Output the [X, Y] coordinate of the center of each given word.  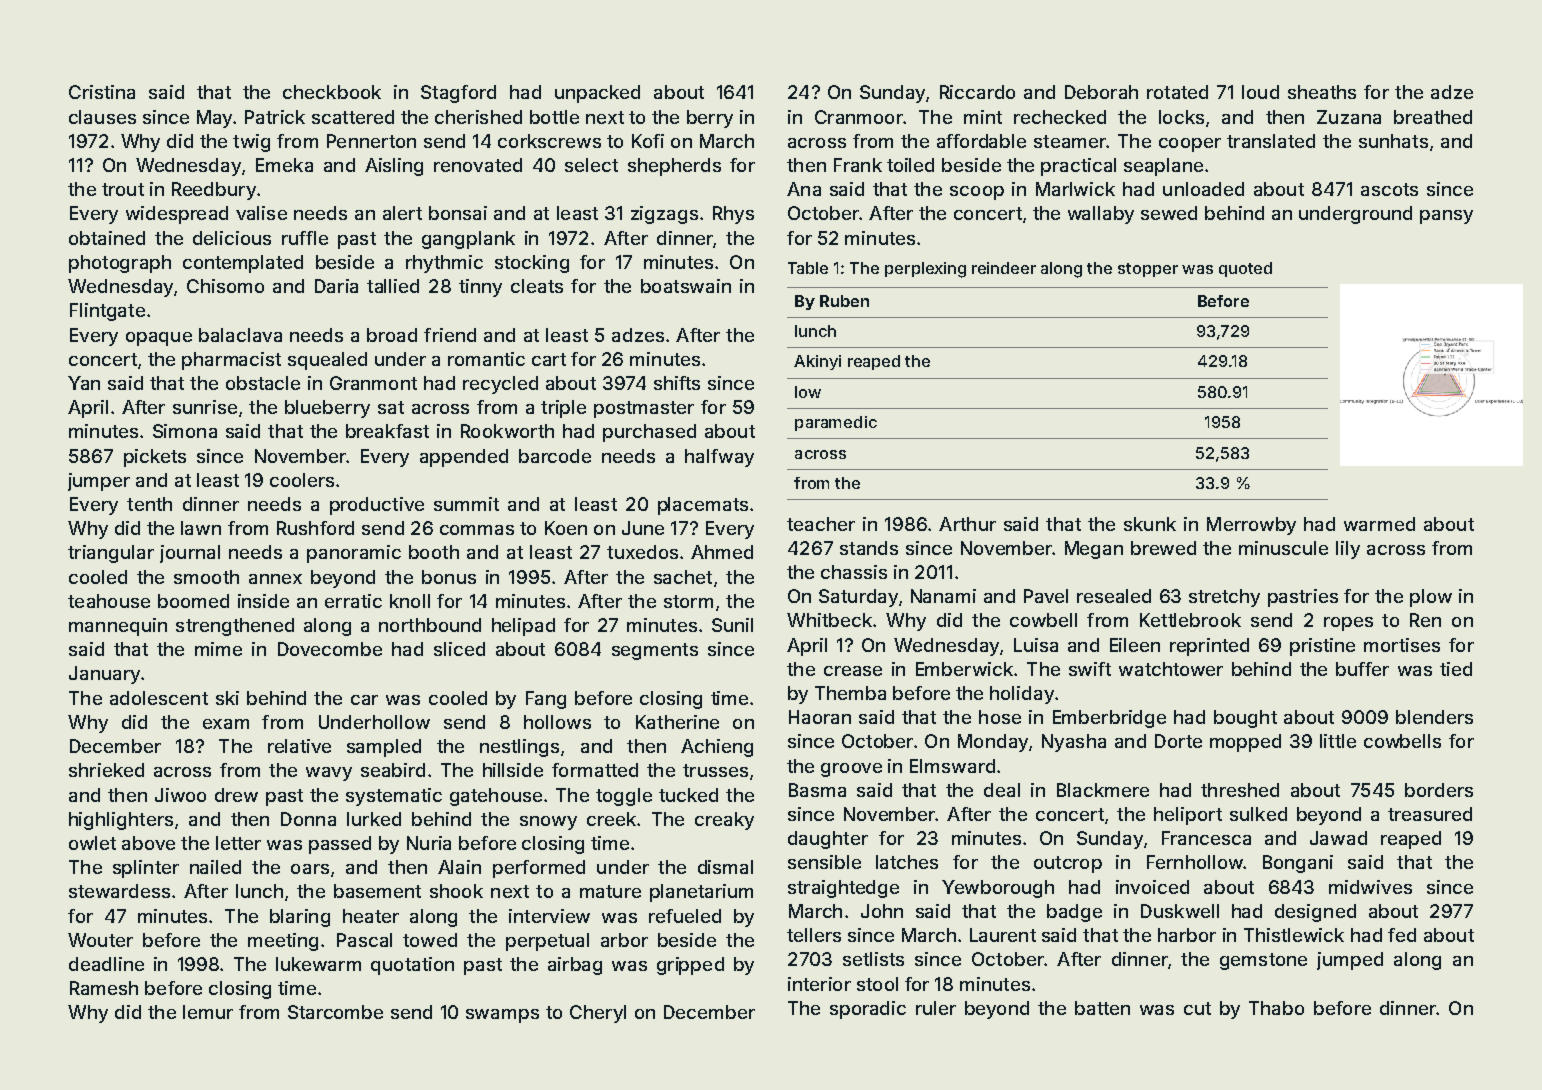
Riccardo [977, 92]
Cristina [102, 92]
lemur [208, 1012]
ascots [1389, 189]
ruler [936, 1008]
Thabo [1276, 1008]
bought [1245, 719]
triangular [111, 554]
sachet [683, 577]
